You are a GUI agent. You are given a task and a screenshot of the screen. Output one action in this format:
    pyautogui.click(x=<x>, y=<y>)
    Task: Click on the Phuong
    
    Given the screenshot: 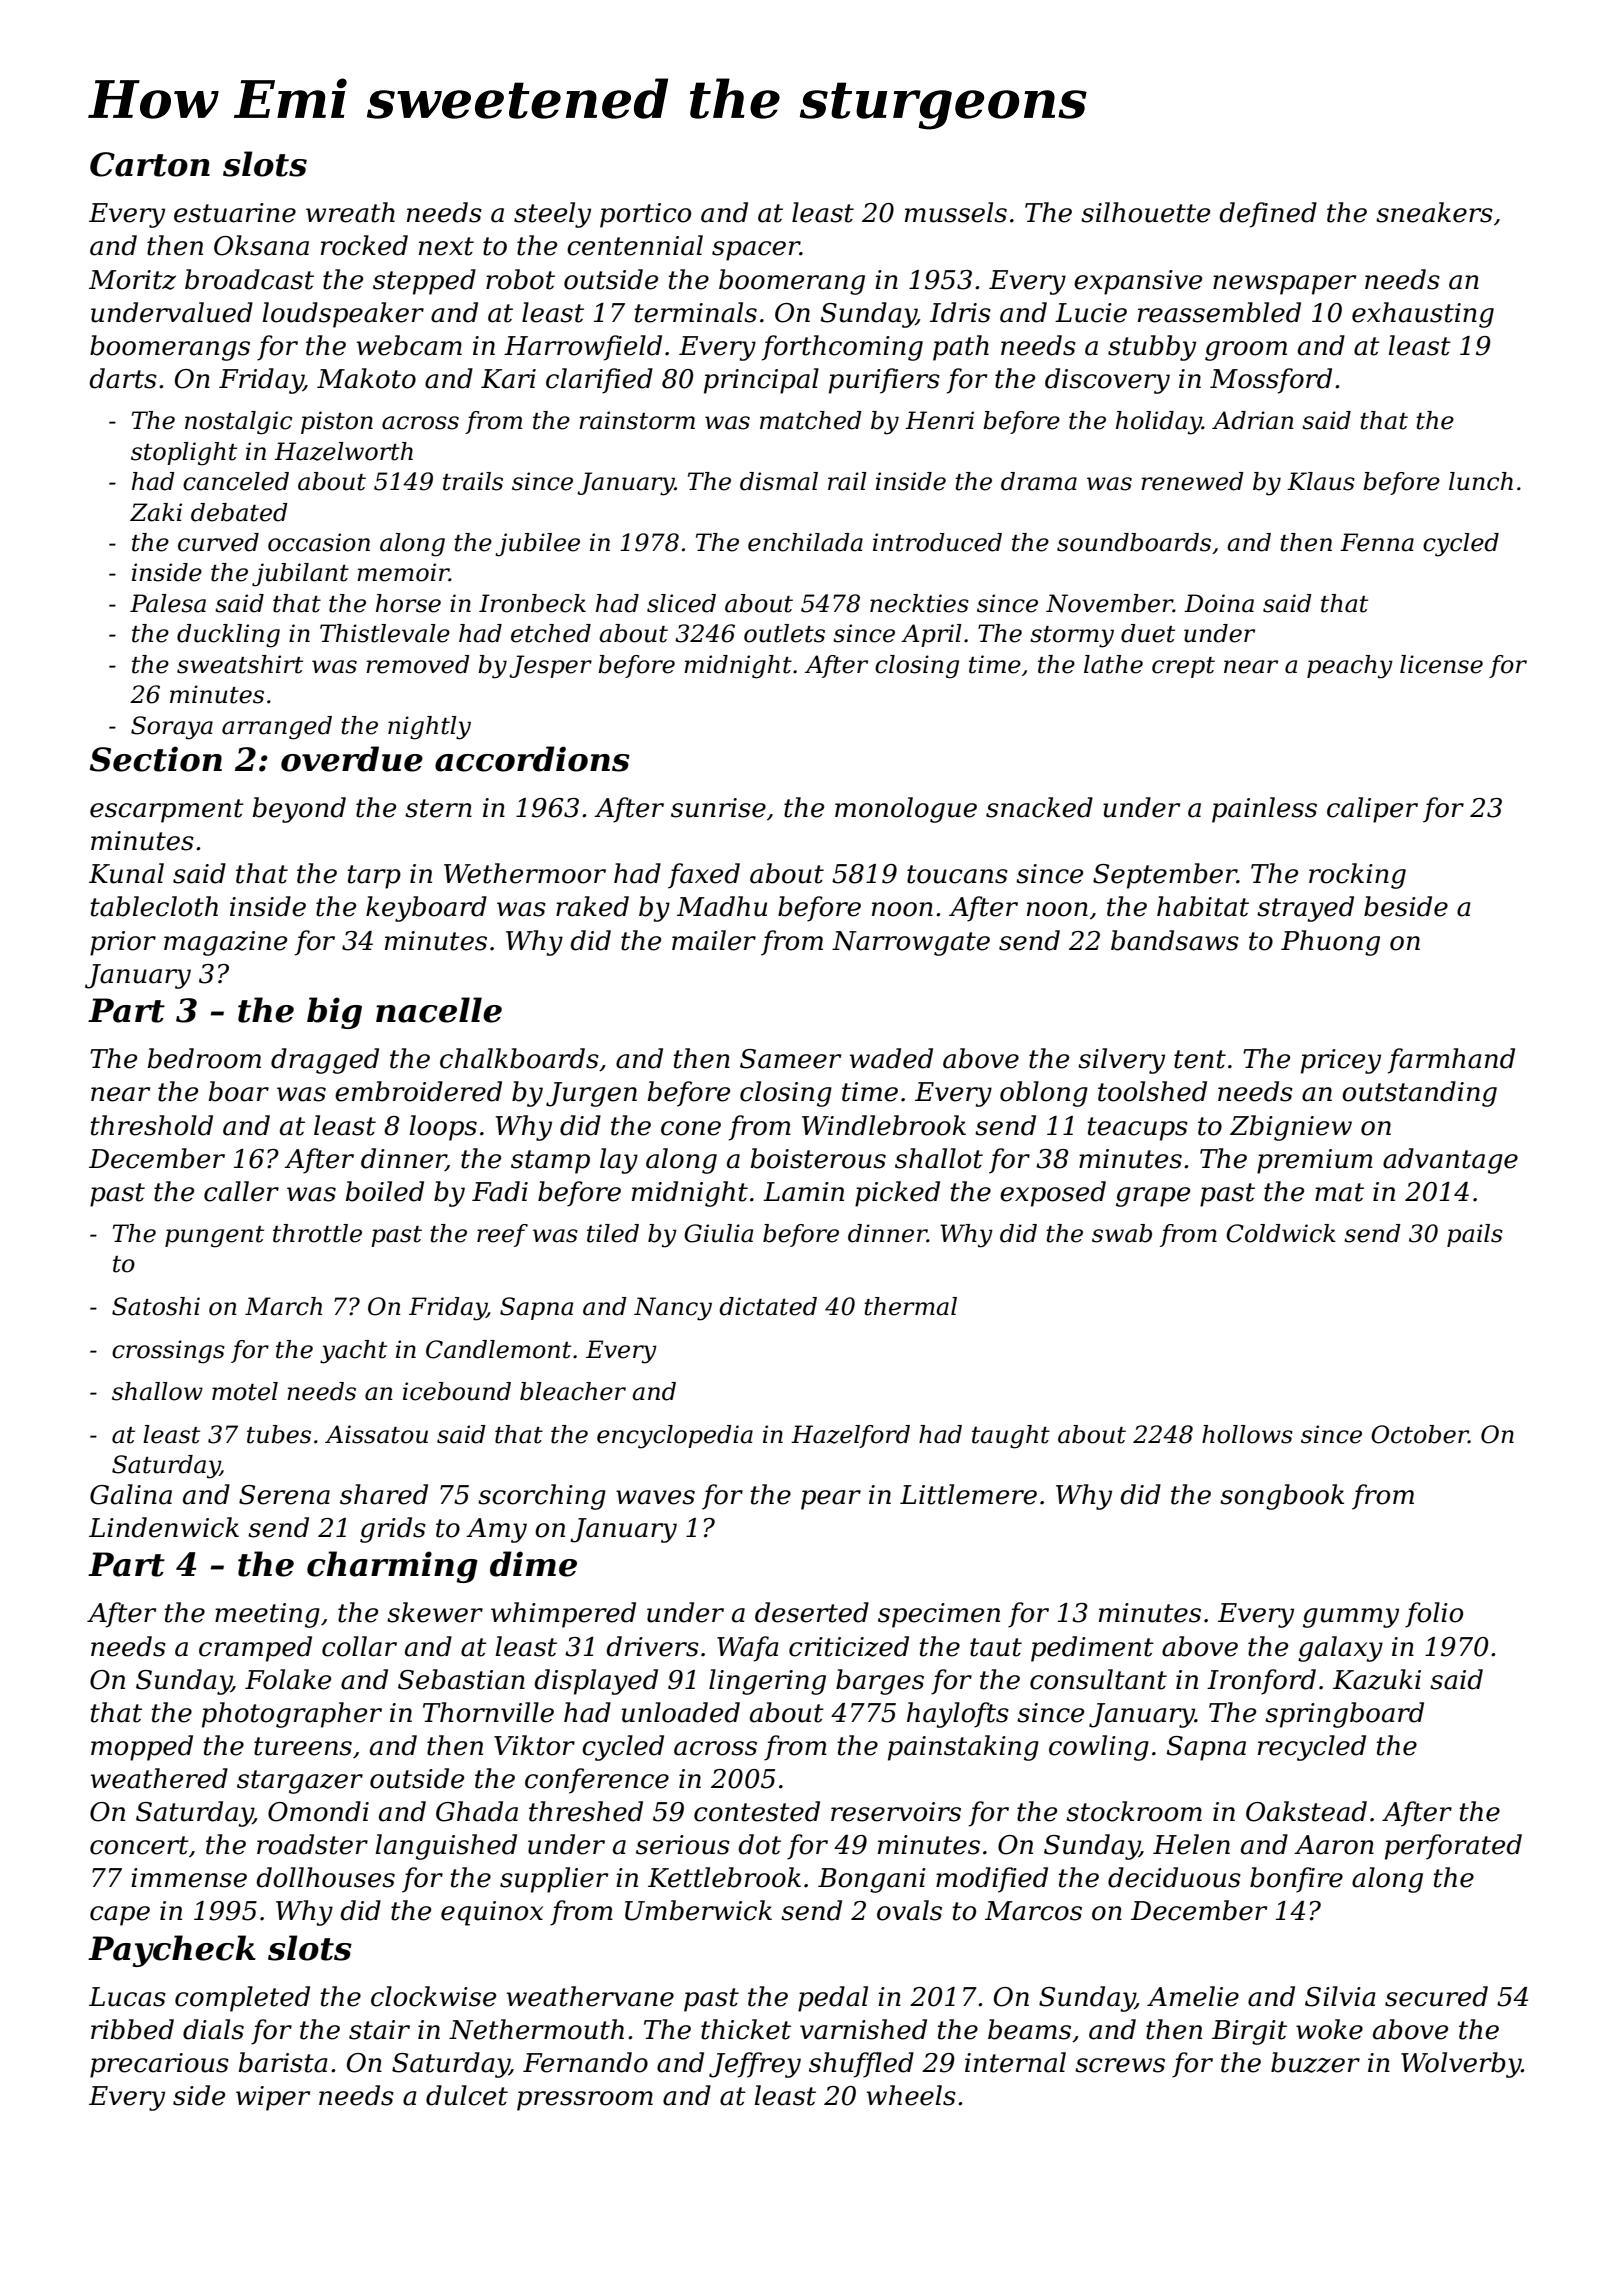 What is the action you would take?
    pyautogui.click(x=1330, y=943)
